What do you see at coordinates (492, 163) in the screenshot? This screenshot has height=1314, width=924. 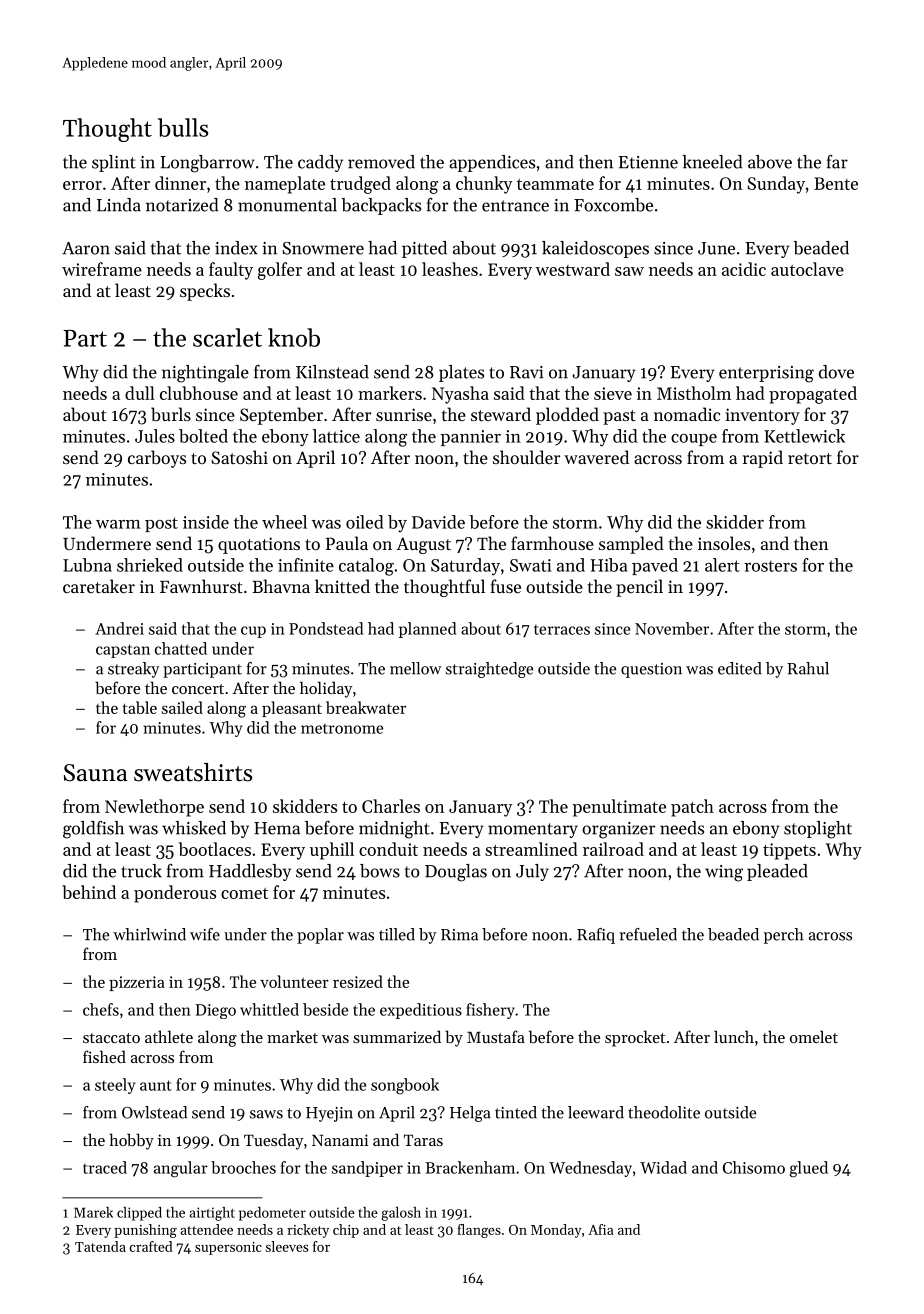 I see `appendices` at bounding box center [492, 163].
